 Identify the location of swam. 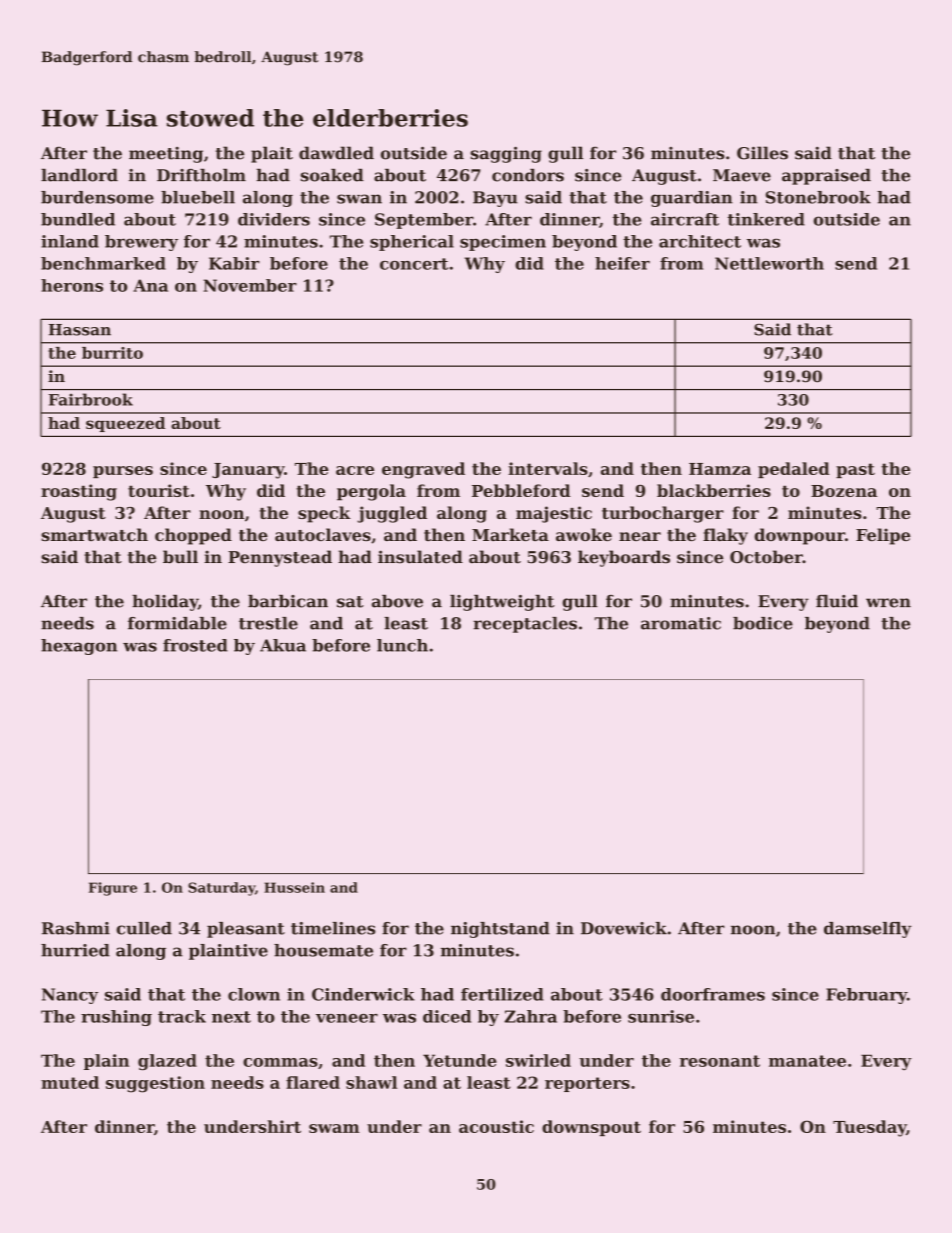
(334, 1128).
